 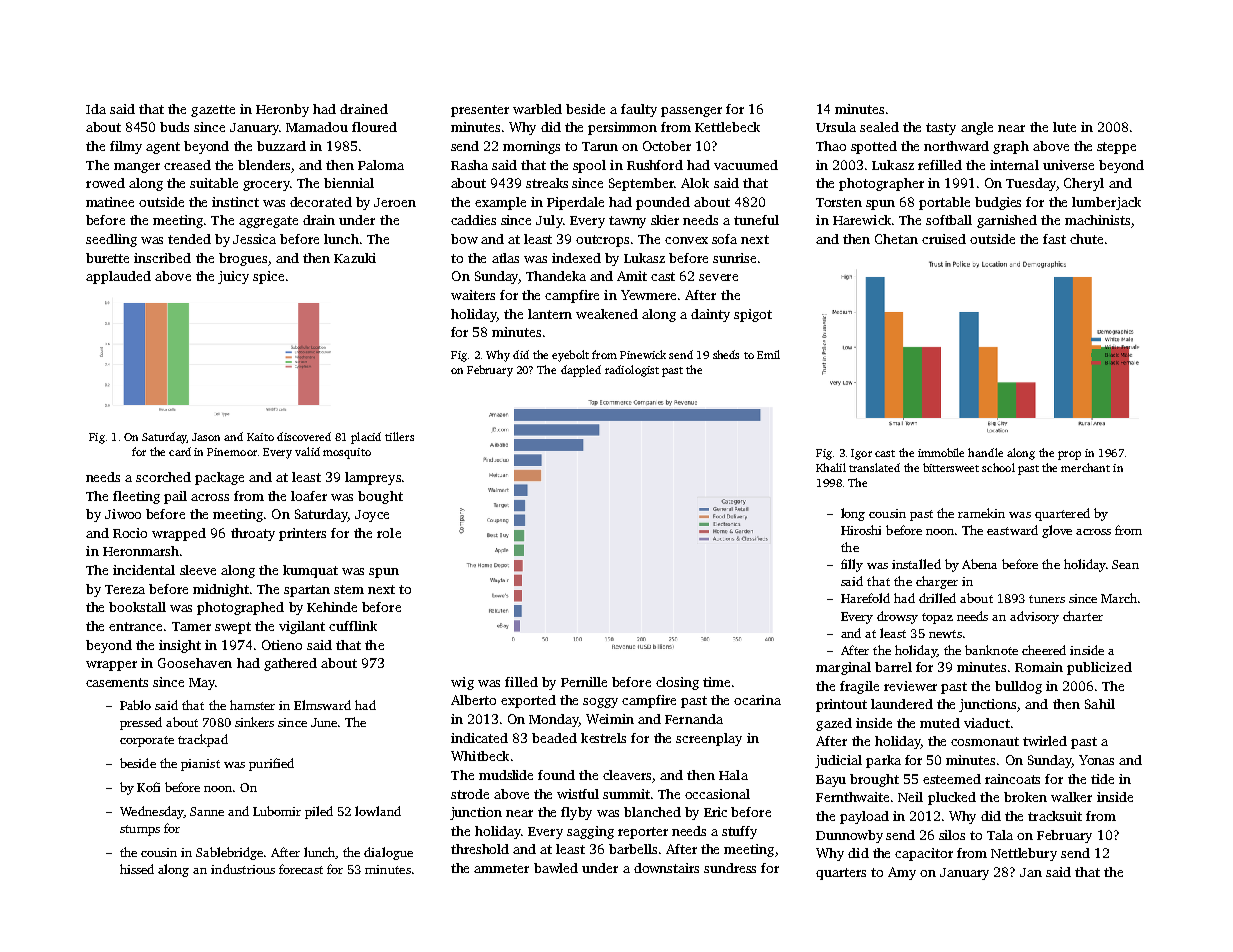 I want to click on passenger, so click(x=691, y=112).
